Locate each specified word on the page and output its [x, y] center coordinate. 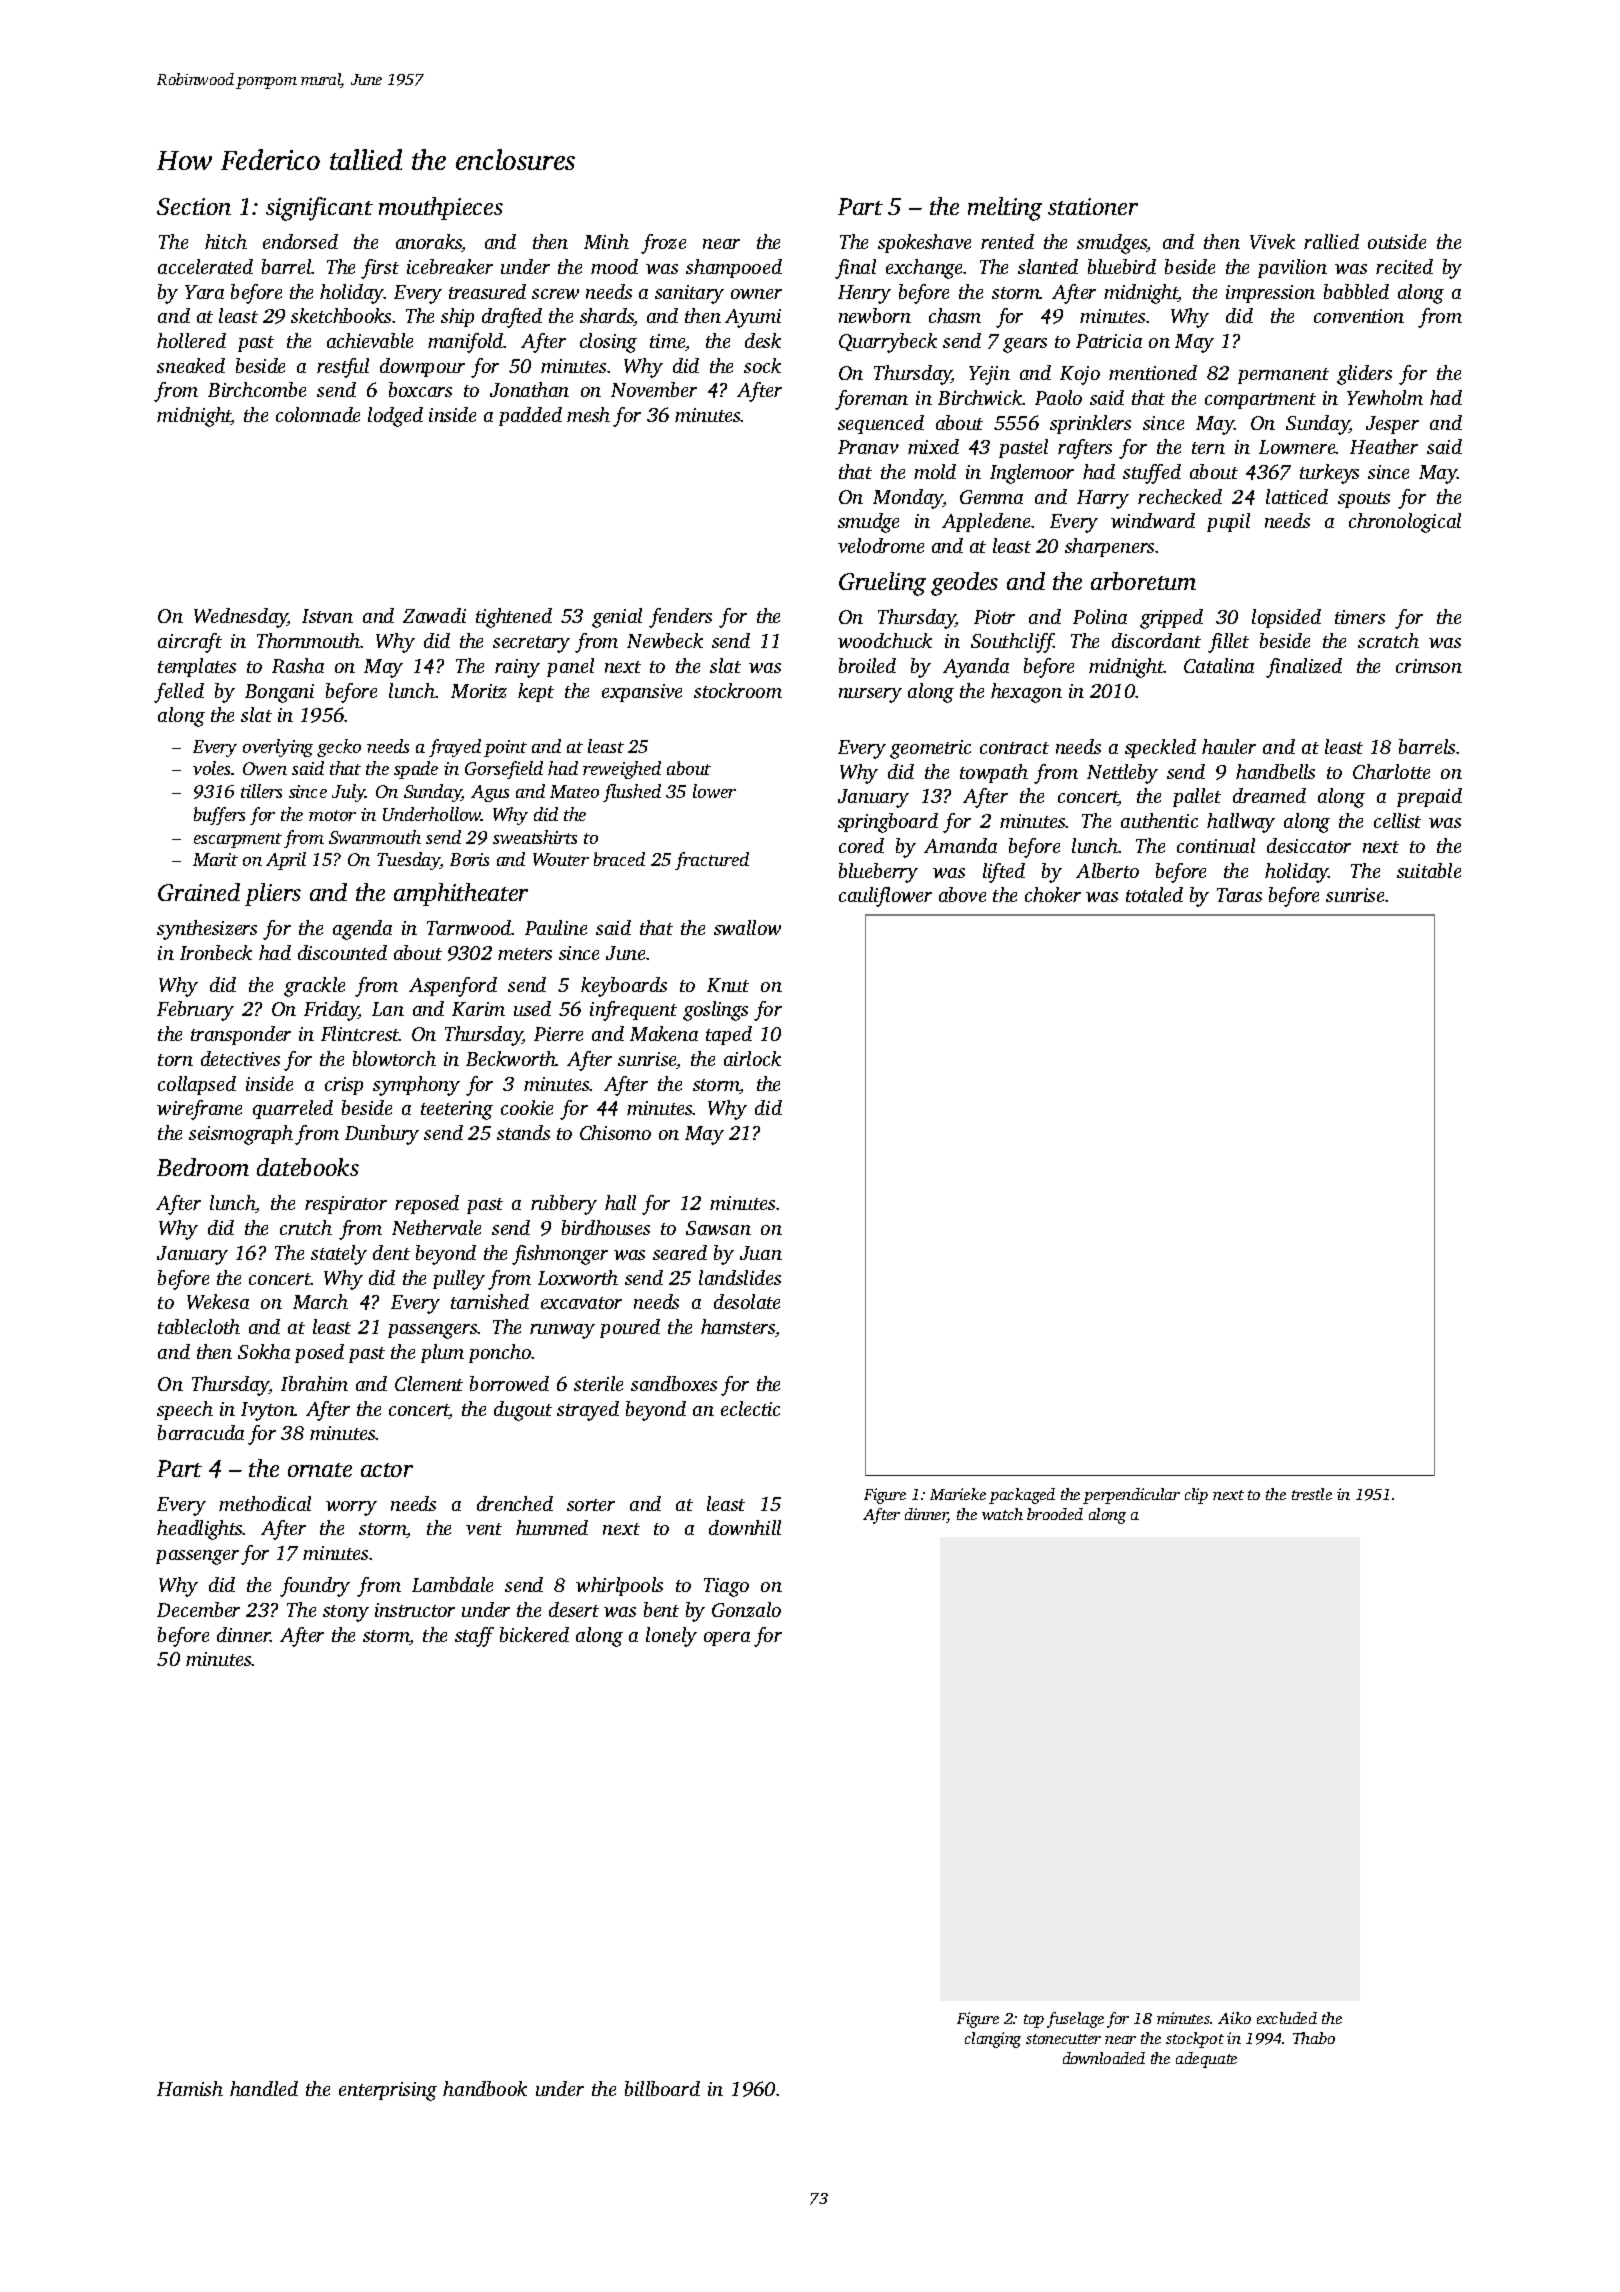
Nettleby [1122, 774]
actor [387, 1470]
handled [264, 2088]
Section [194, 206]
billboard [662, 2088]
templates [197, 667]
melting [1005, 209]
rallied [1331, 241]
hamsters [738, 1326]
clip [1196, 1496]
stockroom [738, 690]
